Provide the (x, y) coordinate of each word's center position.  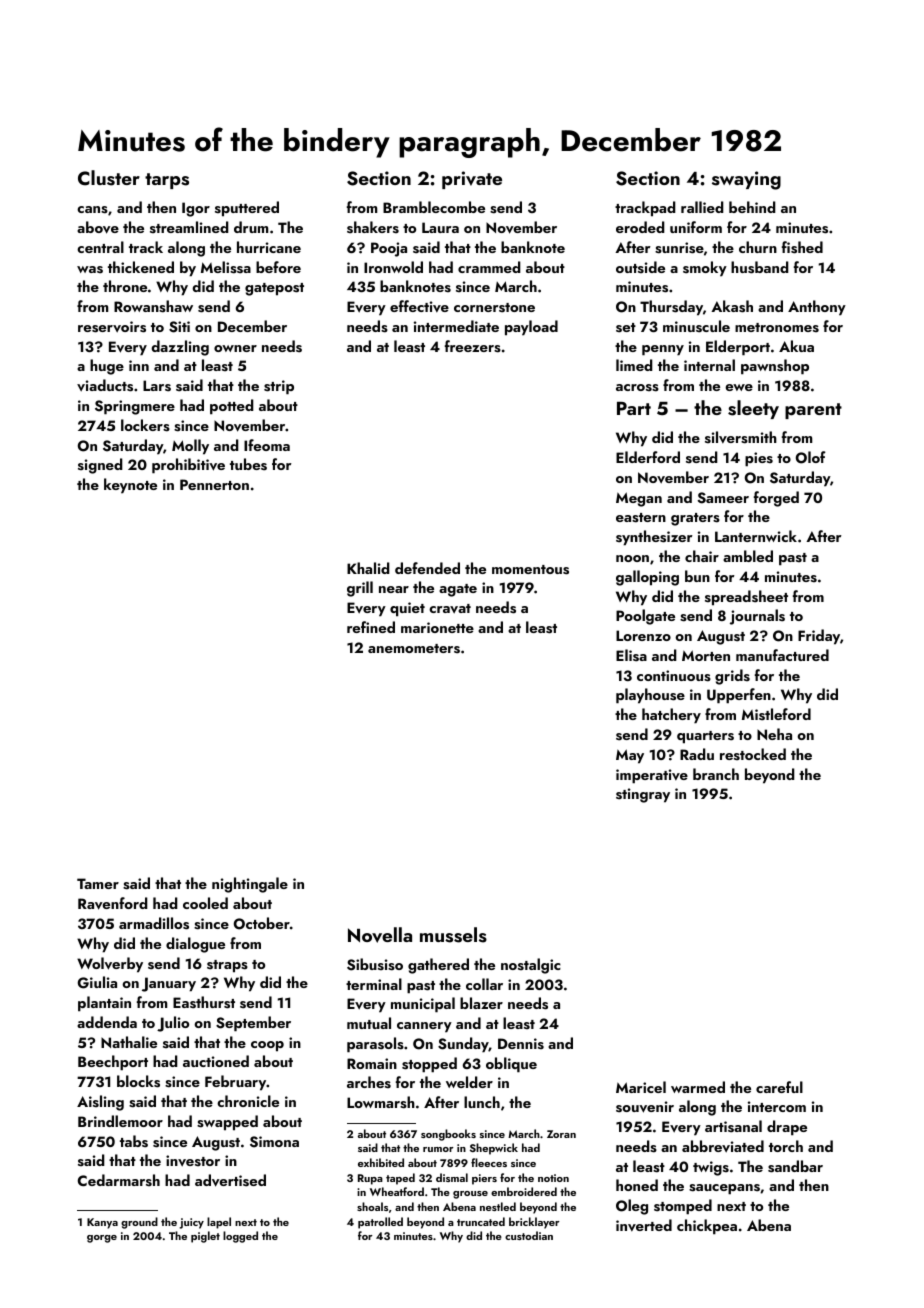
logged (240, 1237)
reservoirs (112, 327)
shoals (372, 1206)
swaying (746, 180)
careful (779, 1087)
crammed (489, 267)
